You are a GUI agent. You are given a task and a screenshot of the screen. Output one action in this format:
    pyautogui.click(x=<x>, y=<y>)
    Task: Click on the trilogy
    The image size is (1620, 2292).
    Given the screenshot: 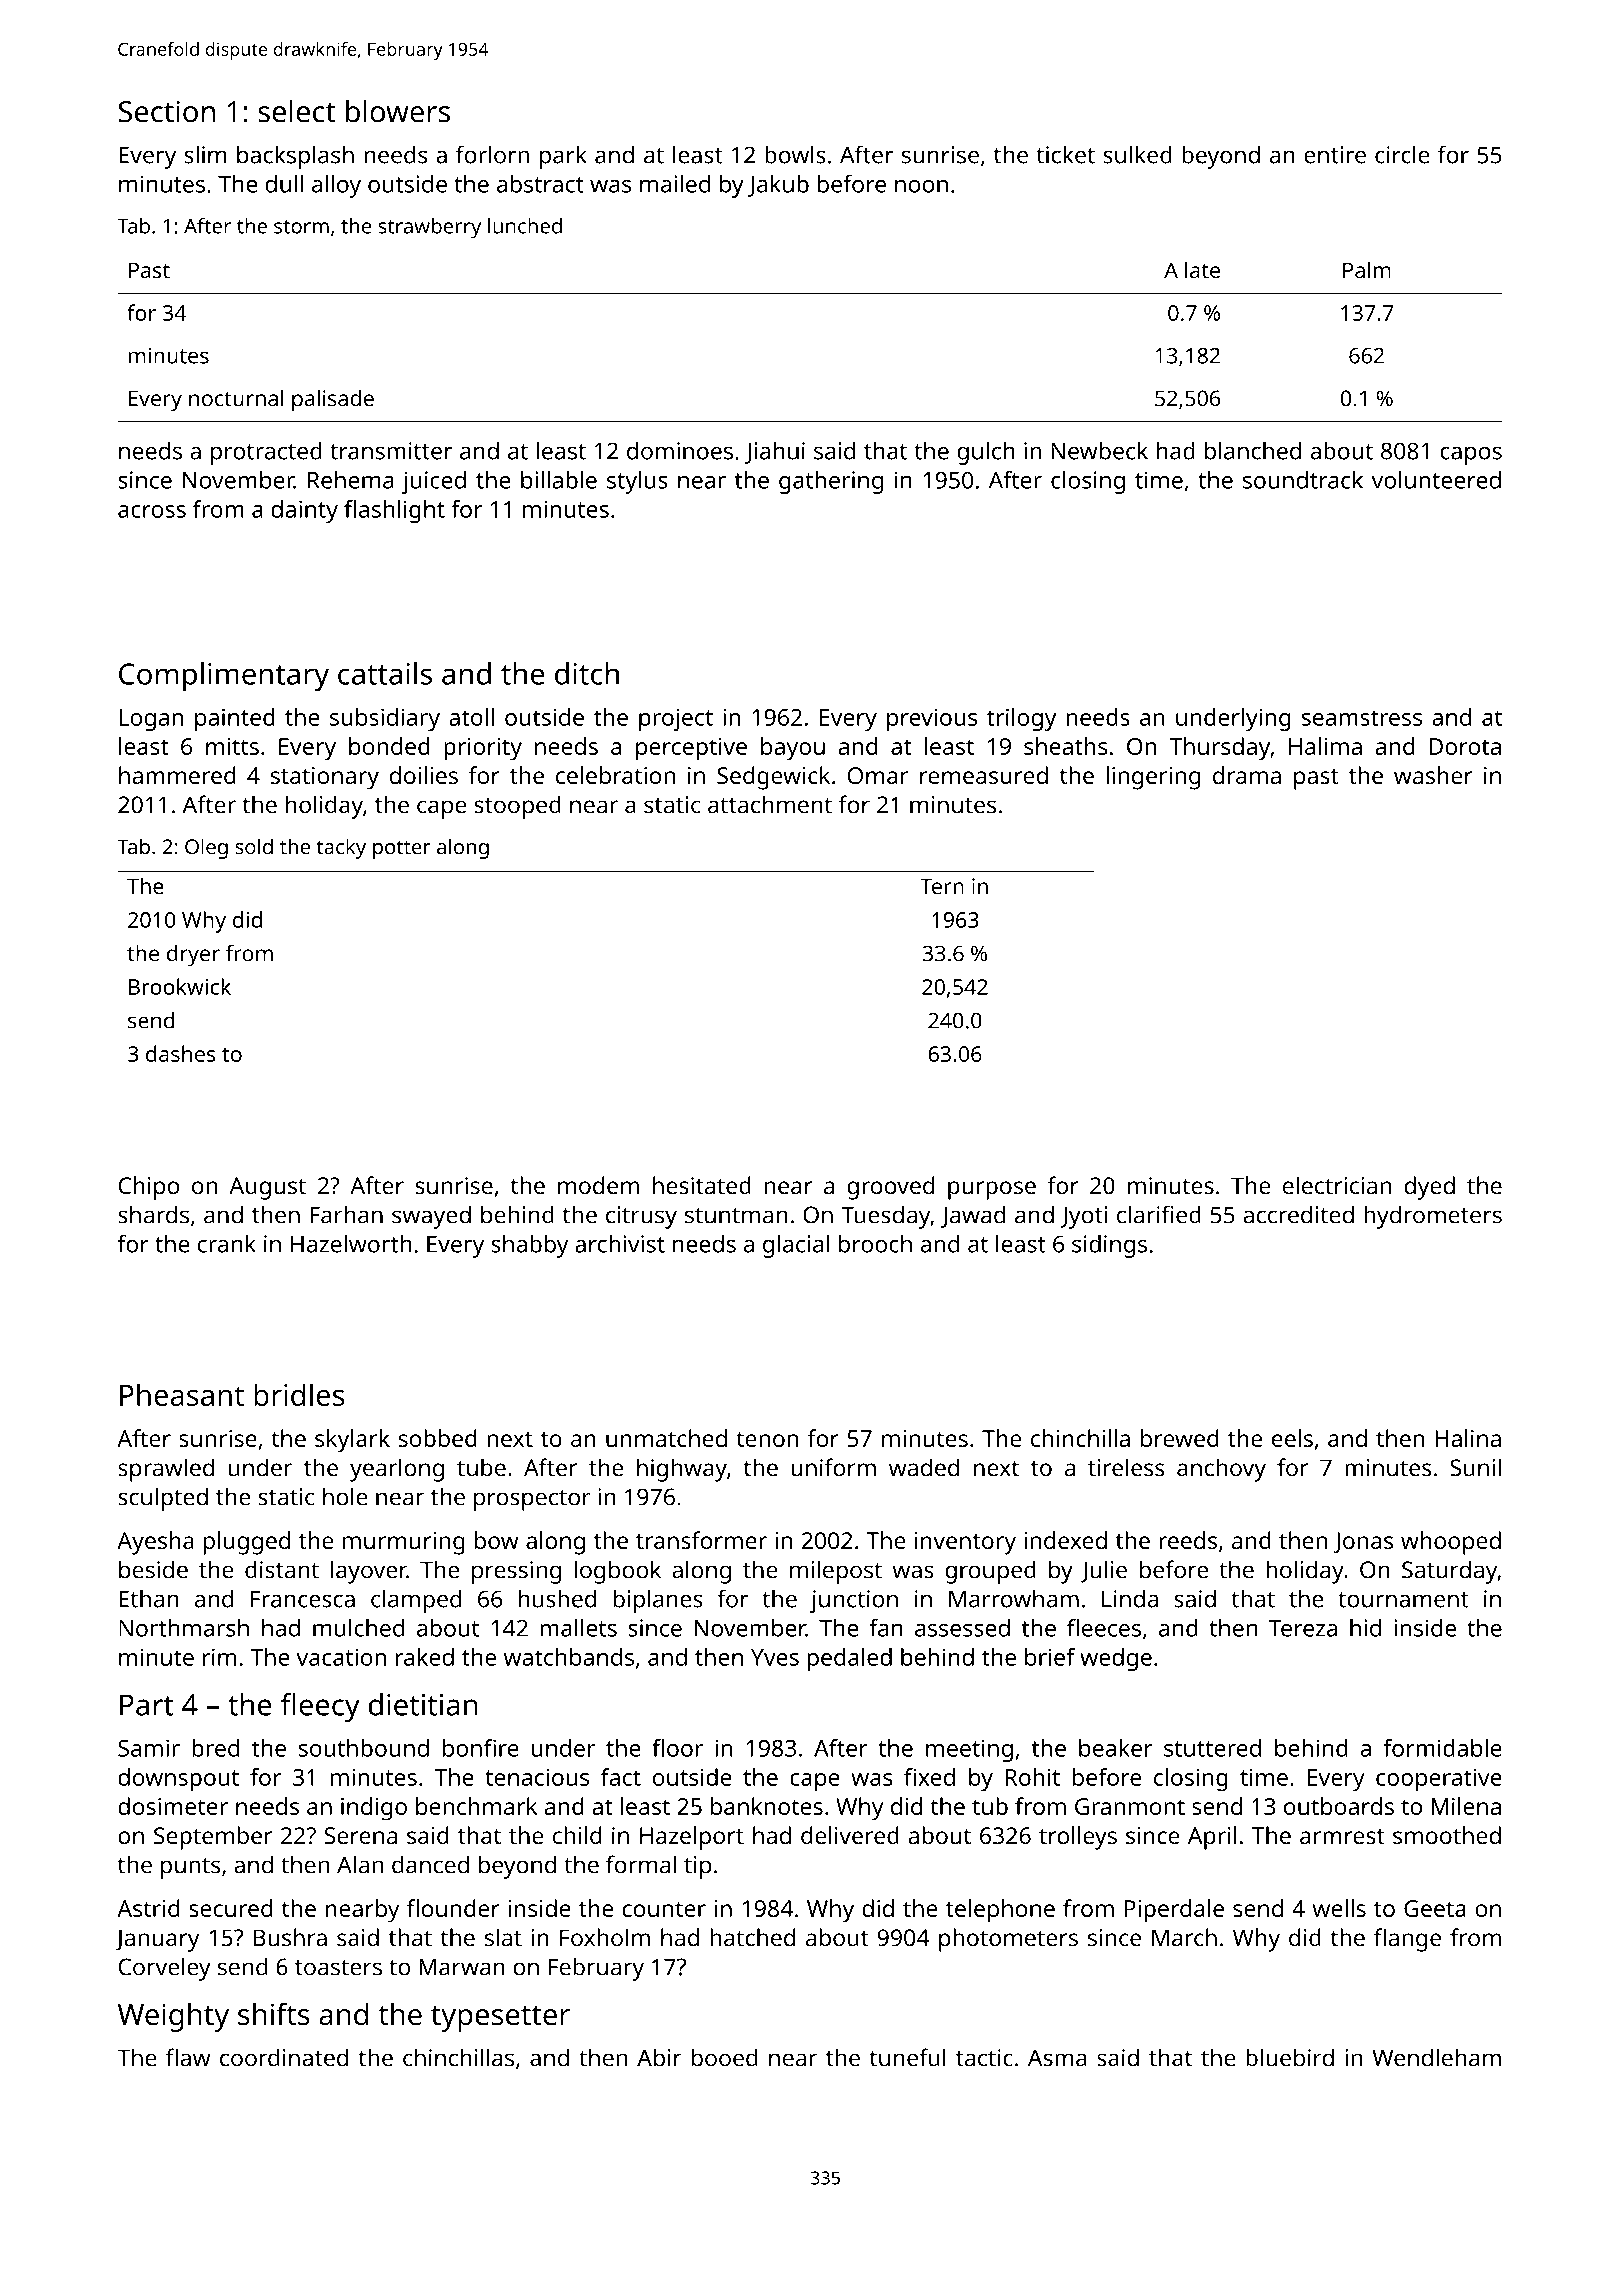 What is the action you would take?
    pyautogui.click(x=1021, y=719)
